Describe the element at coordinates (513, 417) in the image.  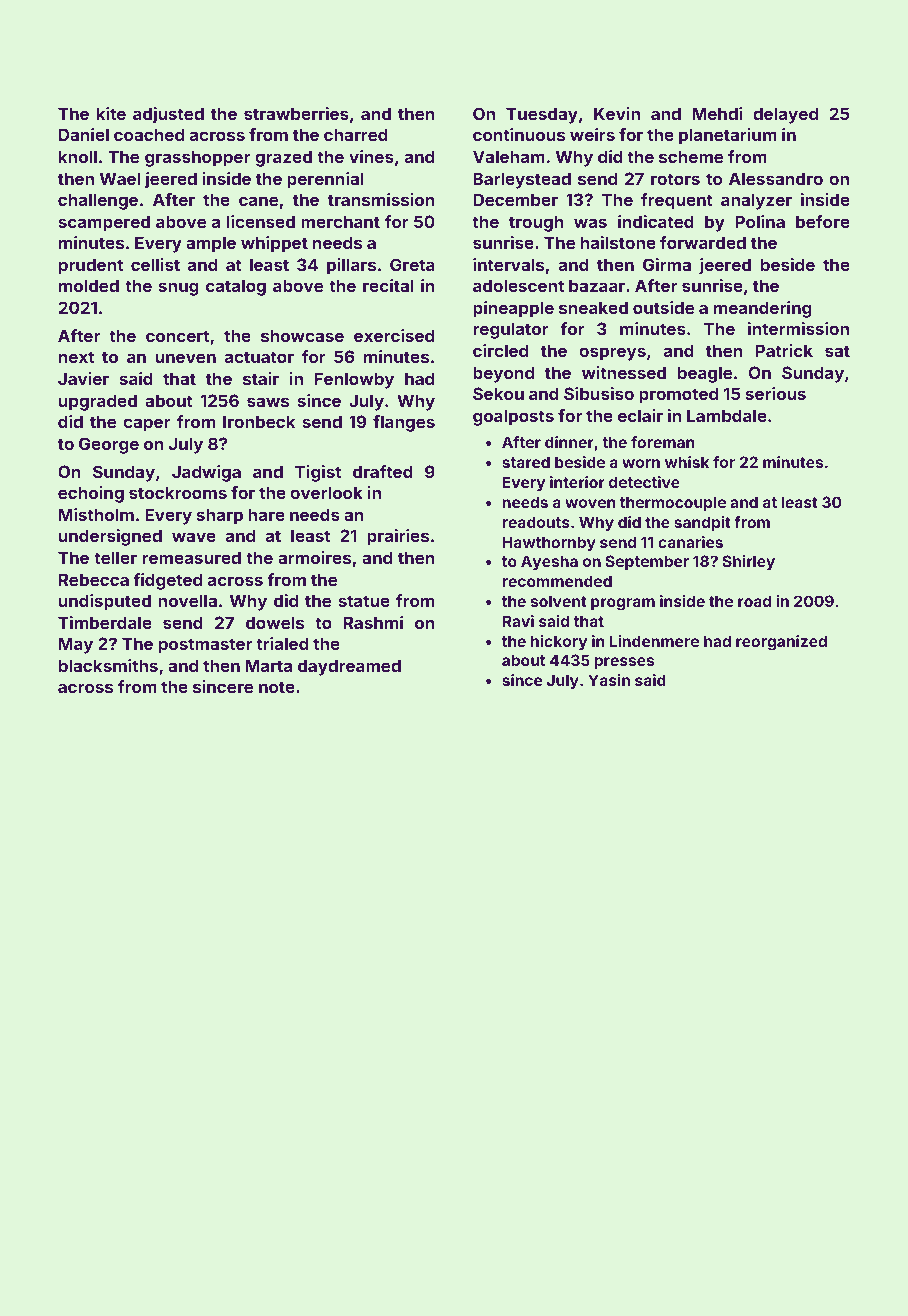
I see `goalposts` at that location.
